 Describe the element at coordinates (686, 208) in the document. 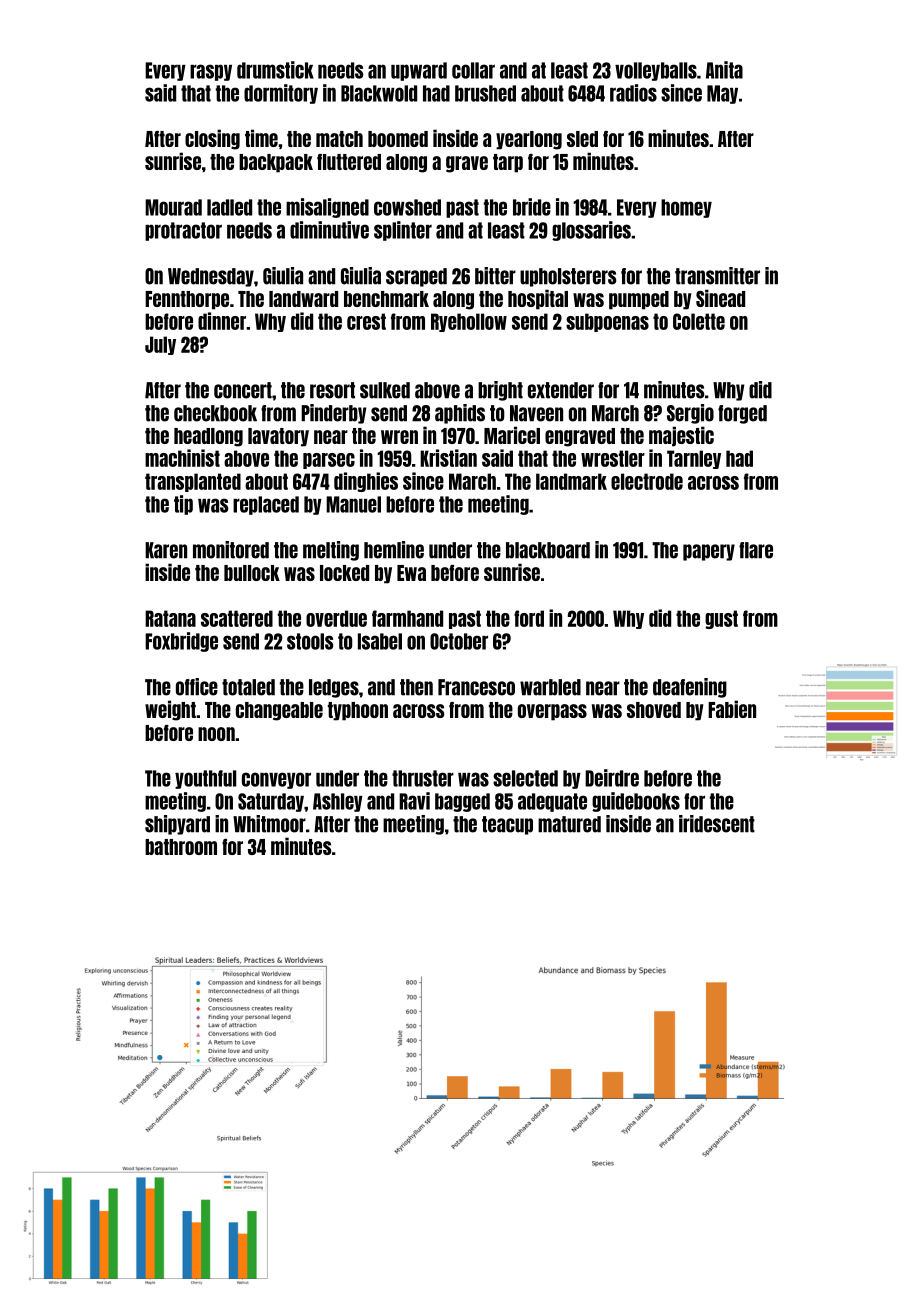

I see `homey` at that location.
